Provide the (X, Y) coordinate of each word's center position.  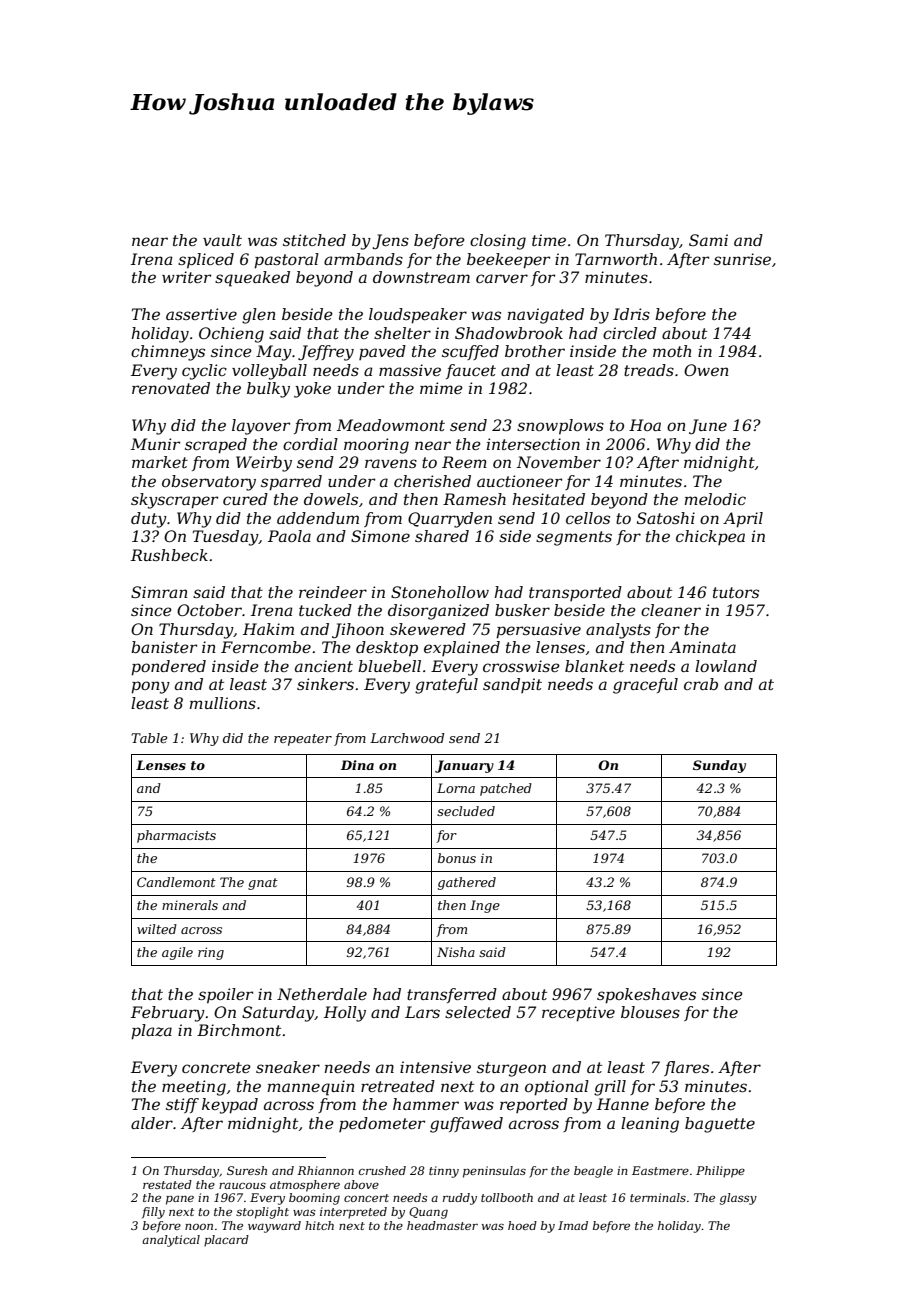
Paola (289, 536)
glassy (738, 1199)
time (549, 240)
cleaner (671, 610)
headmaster (442, 1225)
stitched (314, 240)
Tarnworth (616, 259)
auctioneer (519, 481)
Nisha (456, 952)
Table (149, 738)
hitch (319, 1225)
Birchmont (239, 1030)
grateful (446, 686)
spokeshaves (646, 996)
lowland (726, 666)
